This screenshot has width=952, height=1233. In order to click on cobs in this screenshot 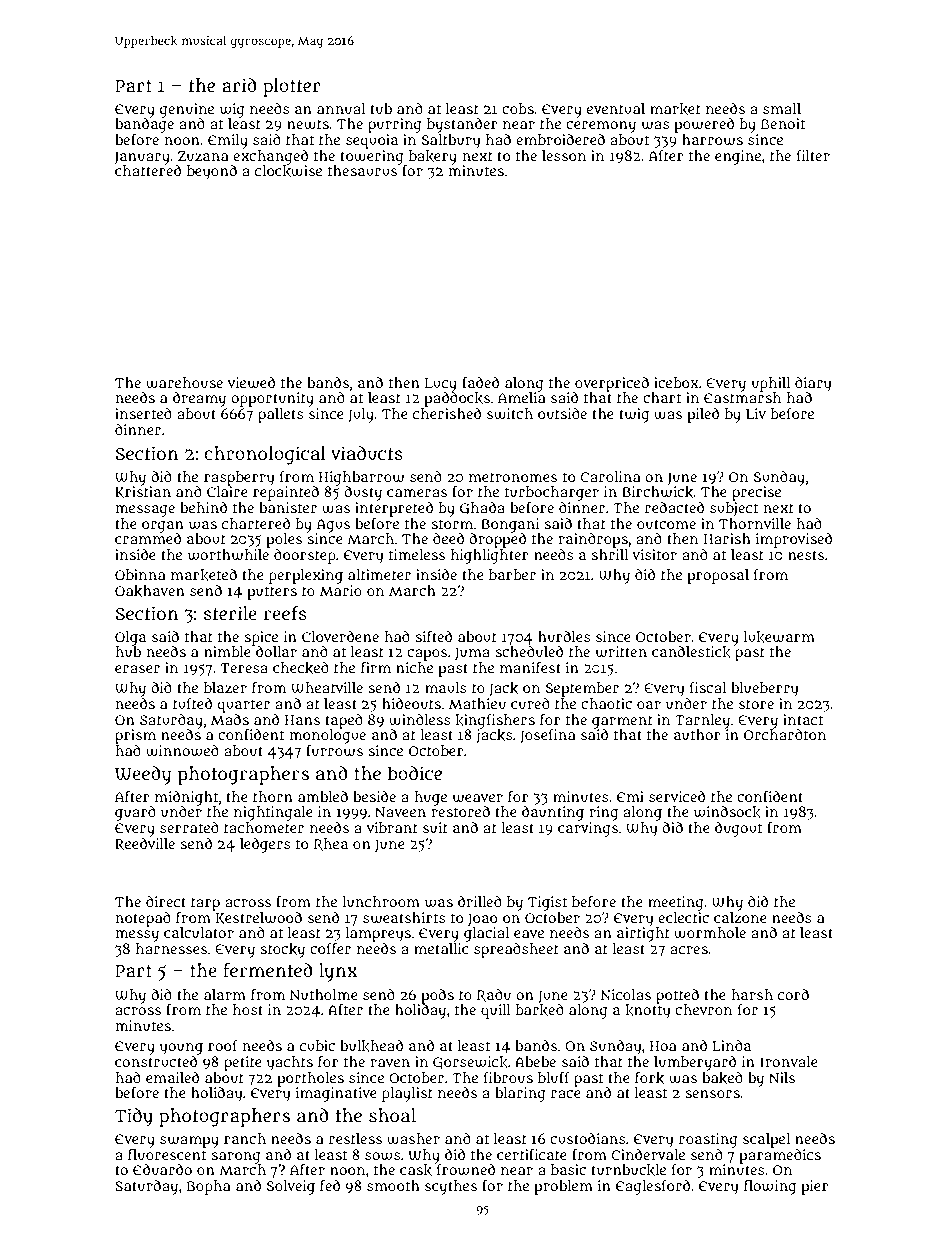, I will do `click(518, 108)`.
